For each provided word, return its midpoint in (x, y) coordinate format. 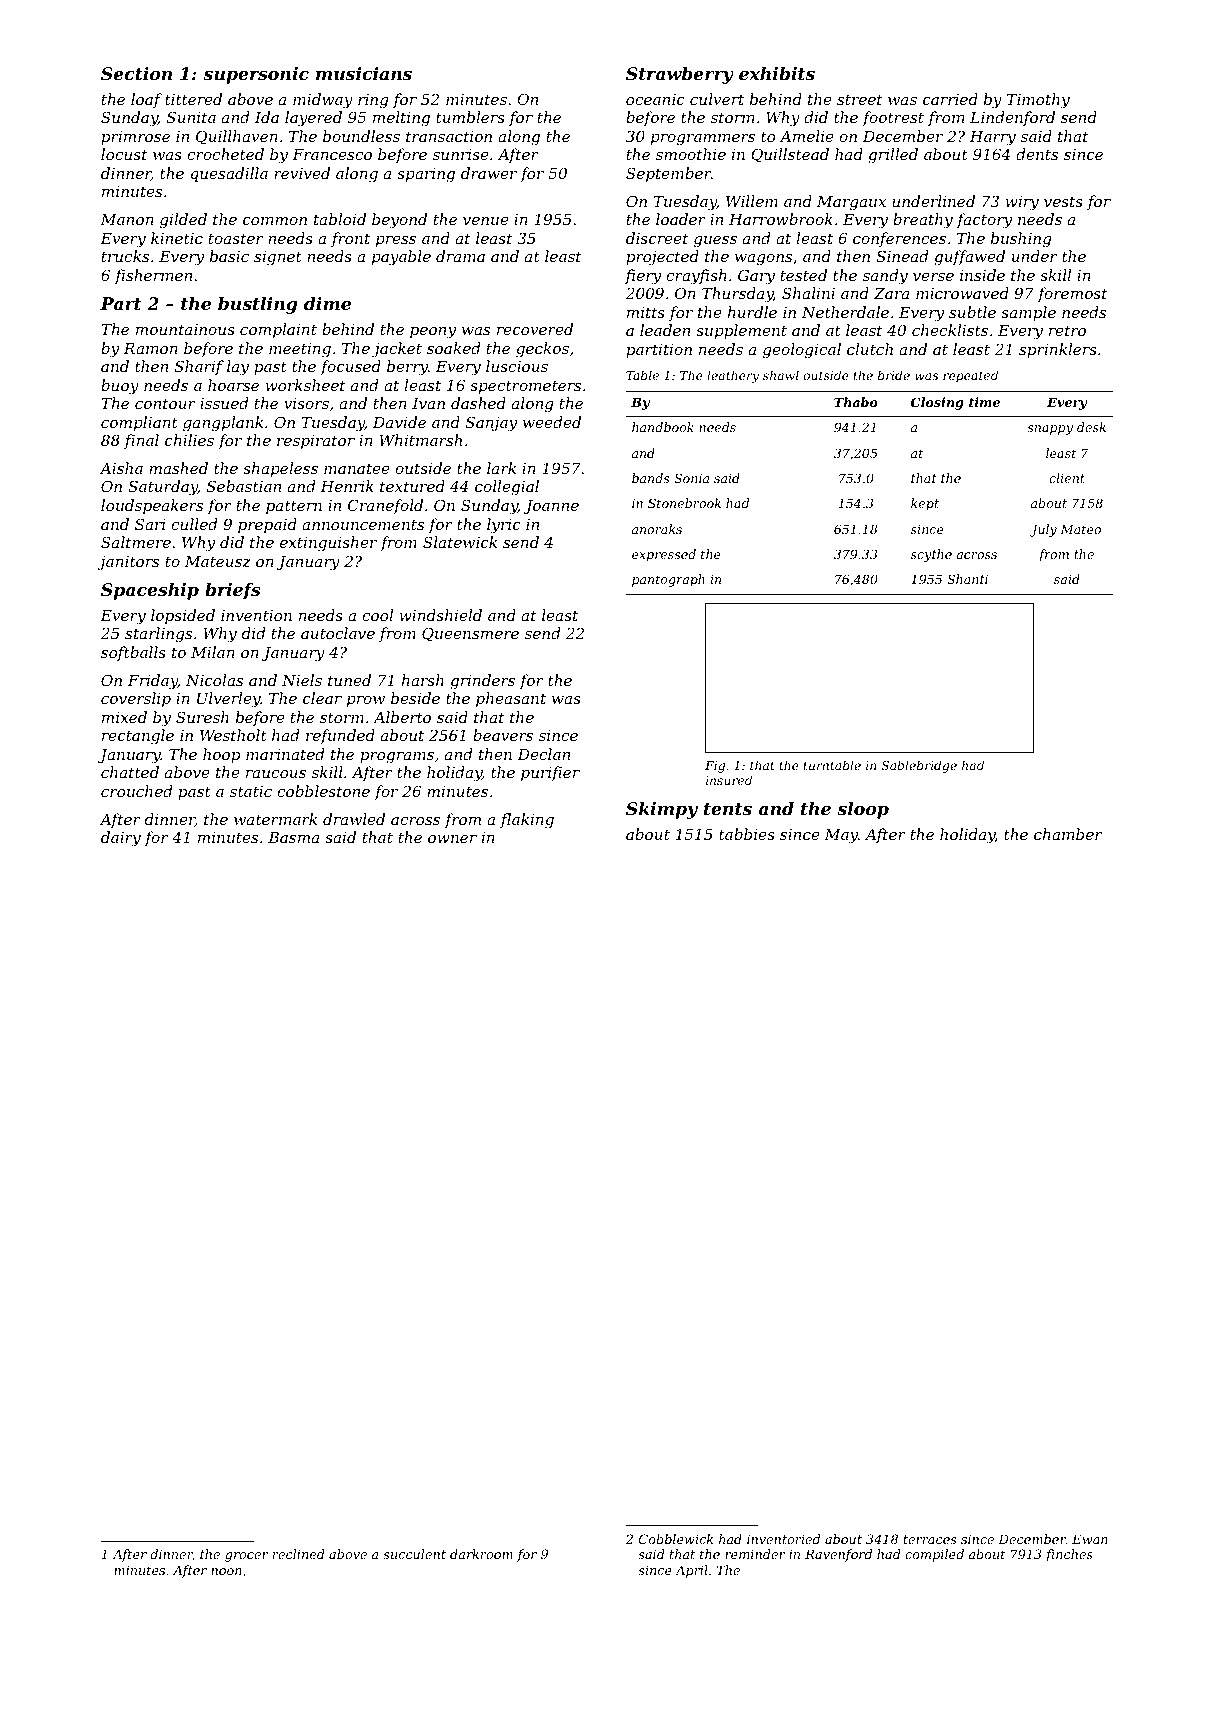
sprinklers (1058, 350)
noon (226, 1571)
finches (1069, 1555)
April (691, 1571)
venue (486, 221)
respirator (316, 442)
